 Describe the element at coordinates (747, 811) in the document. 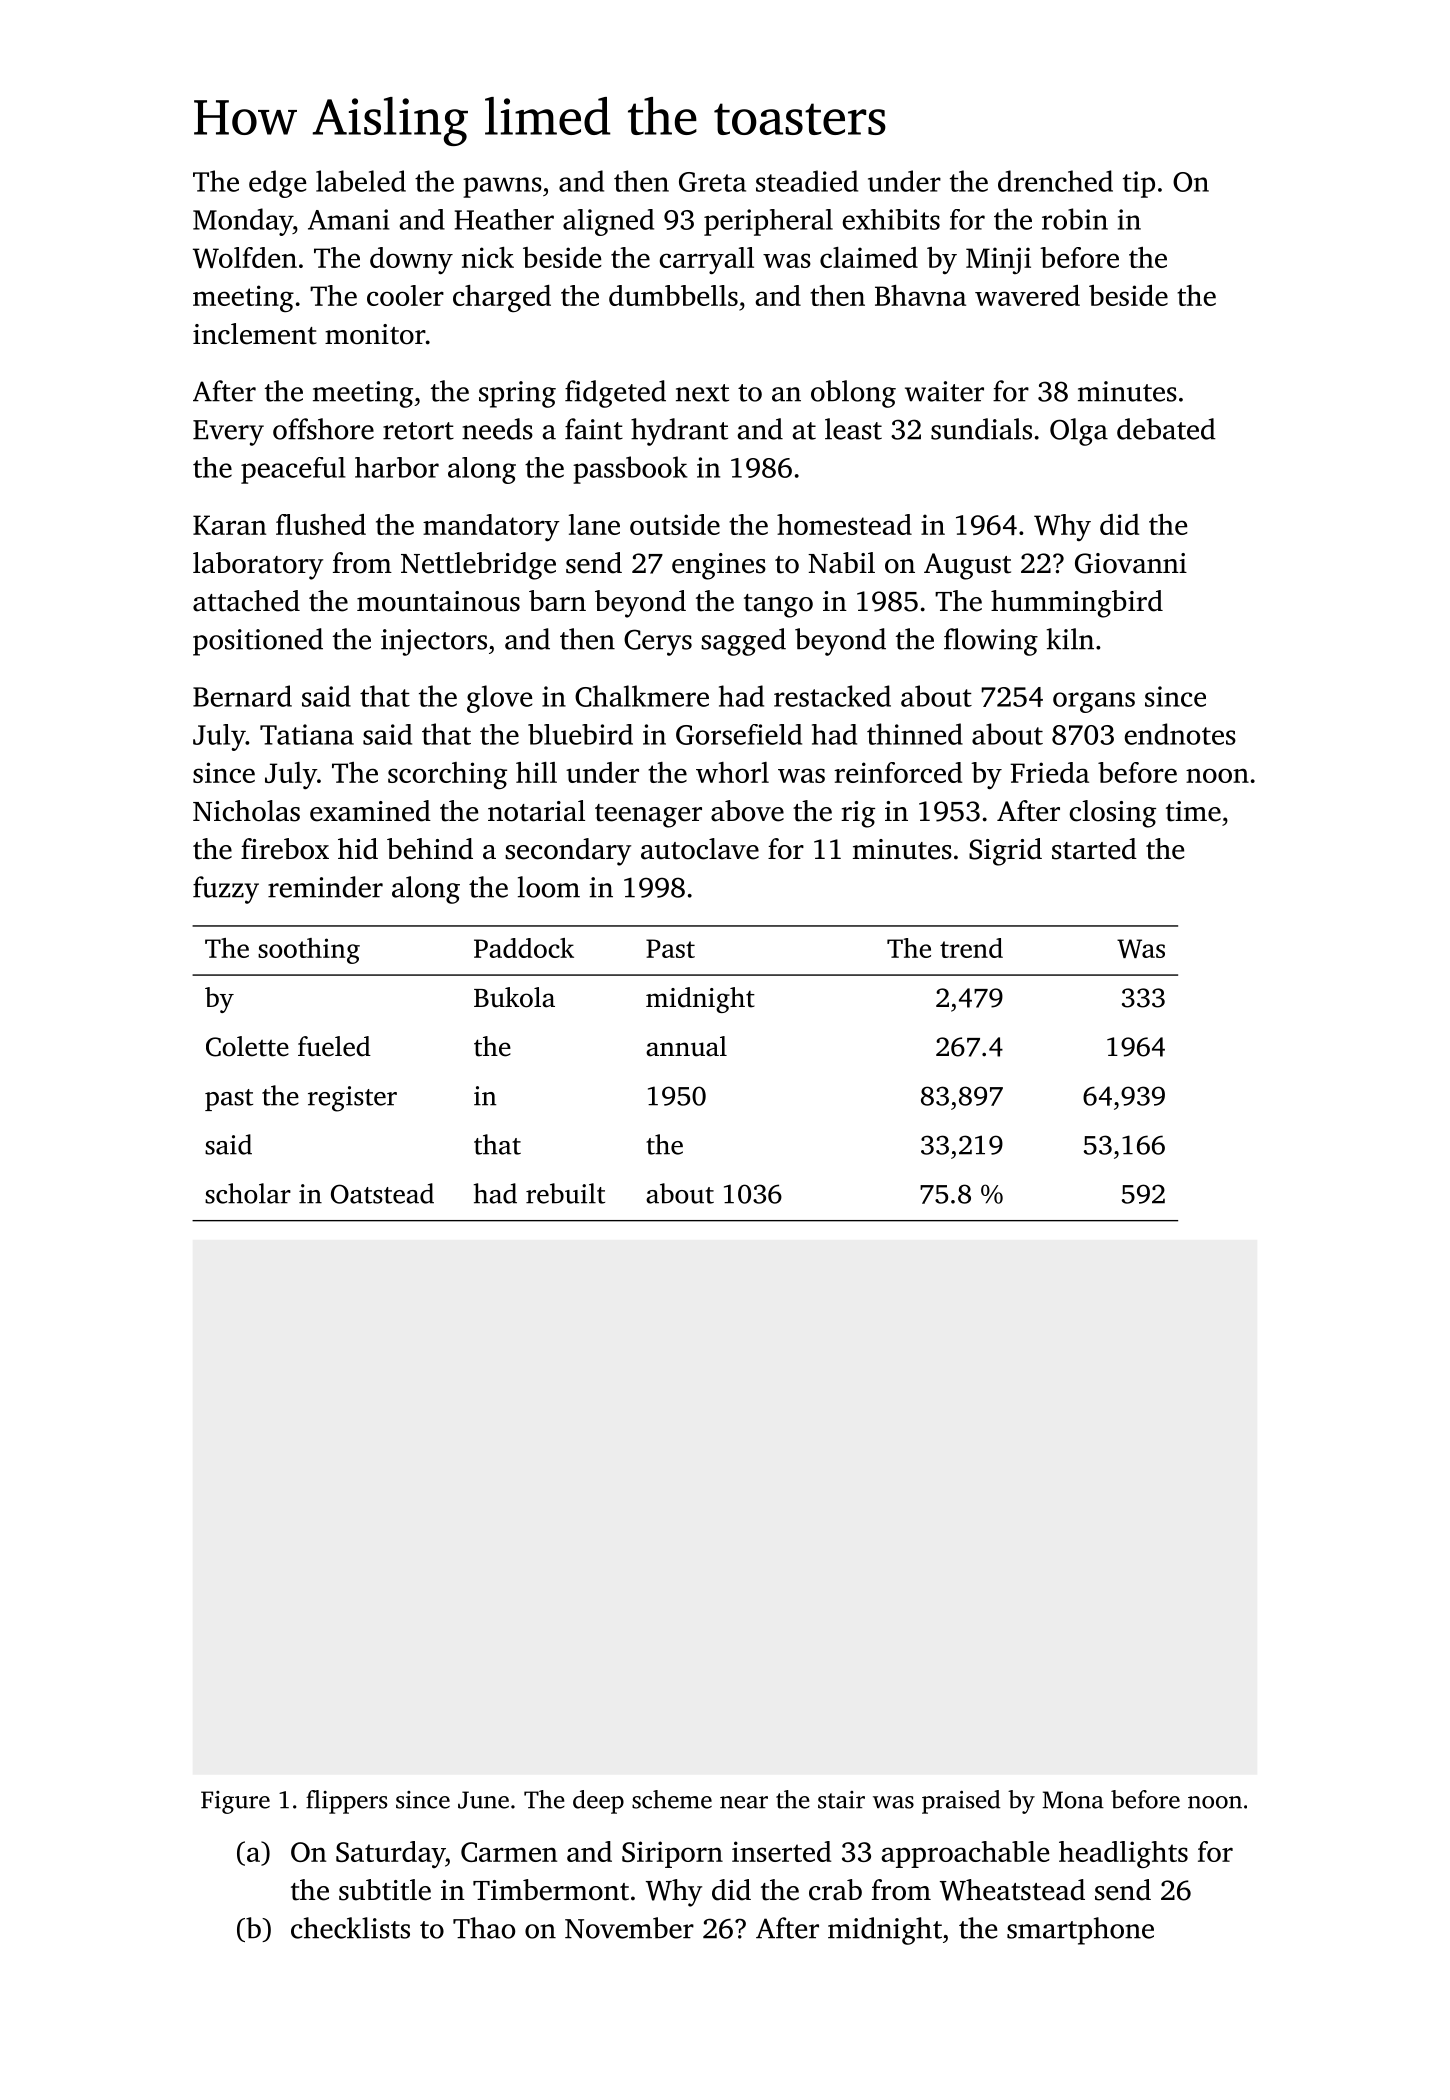

I see `above` at that location.
